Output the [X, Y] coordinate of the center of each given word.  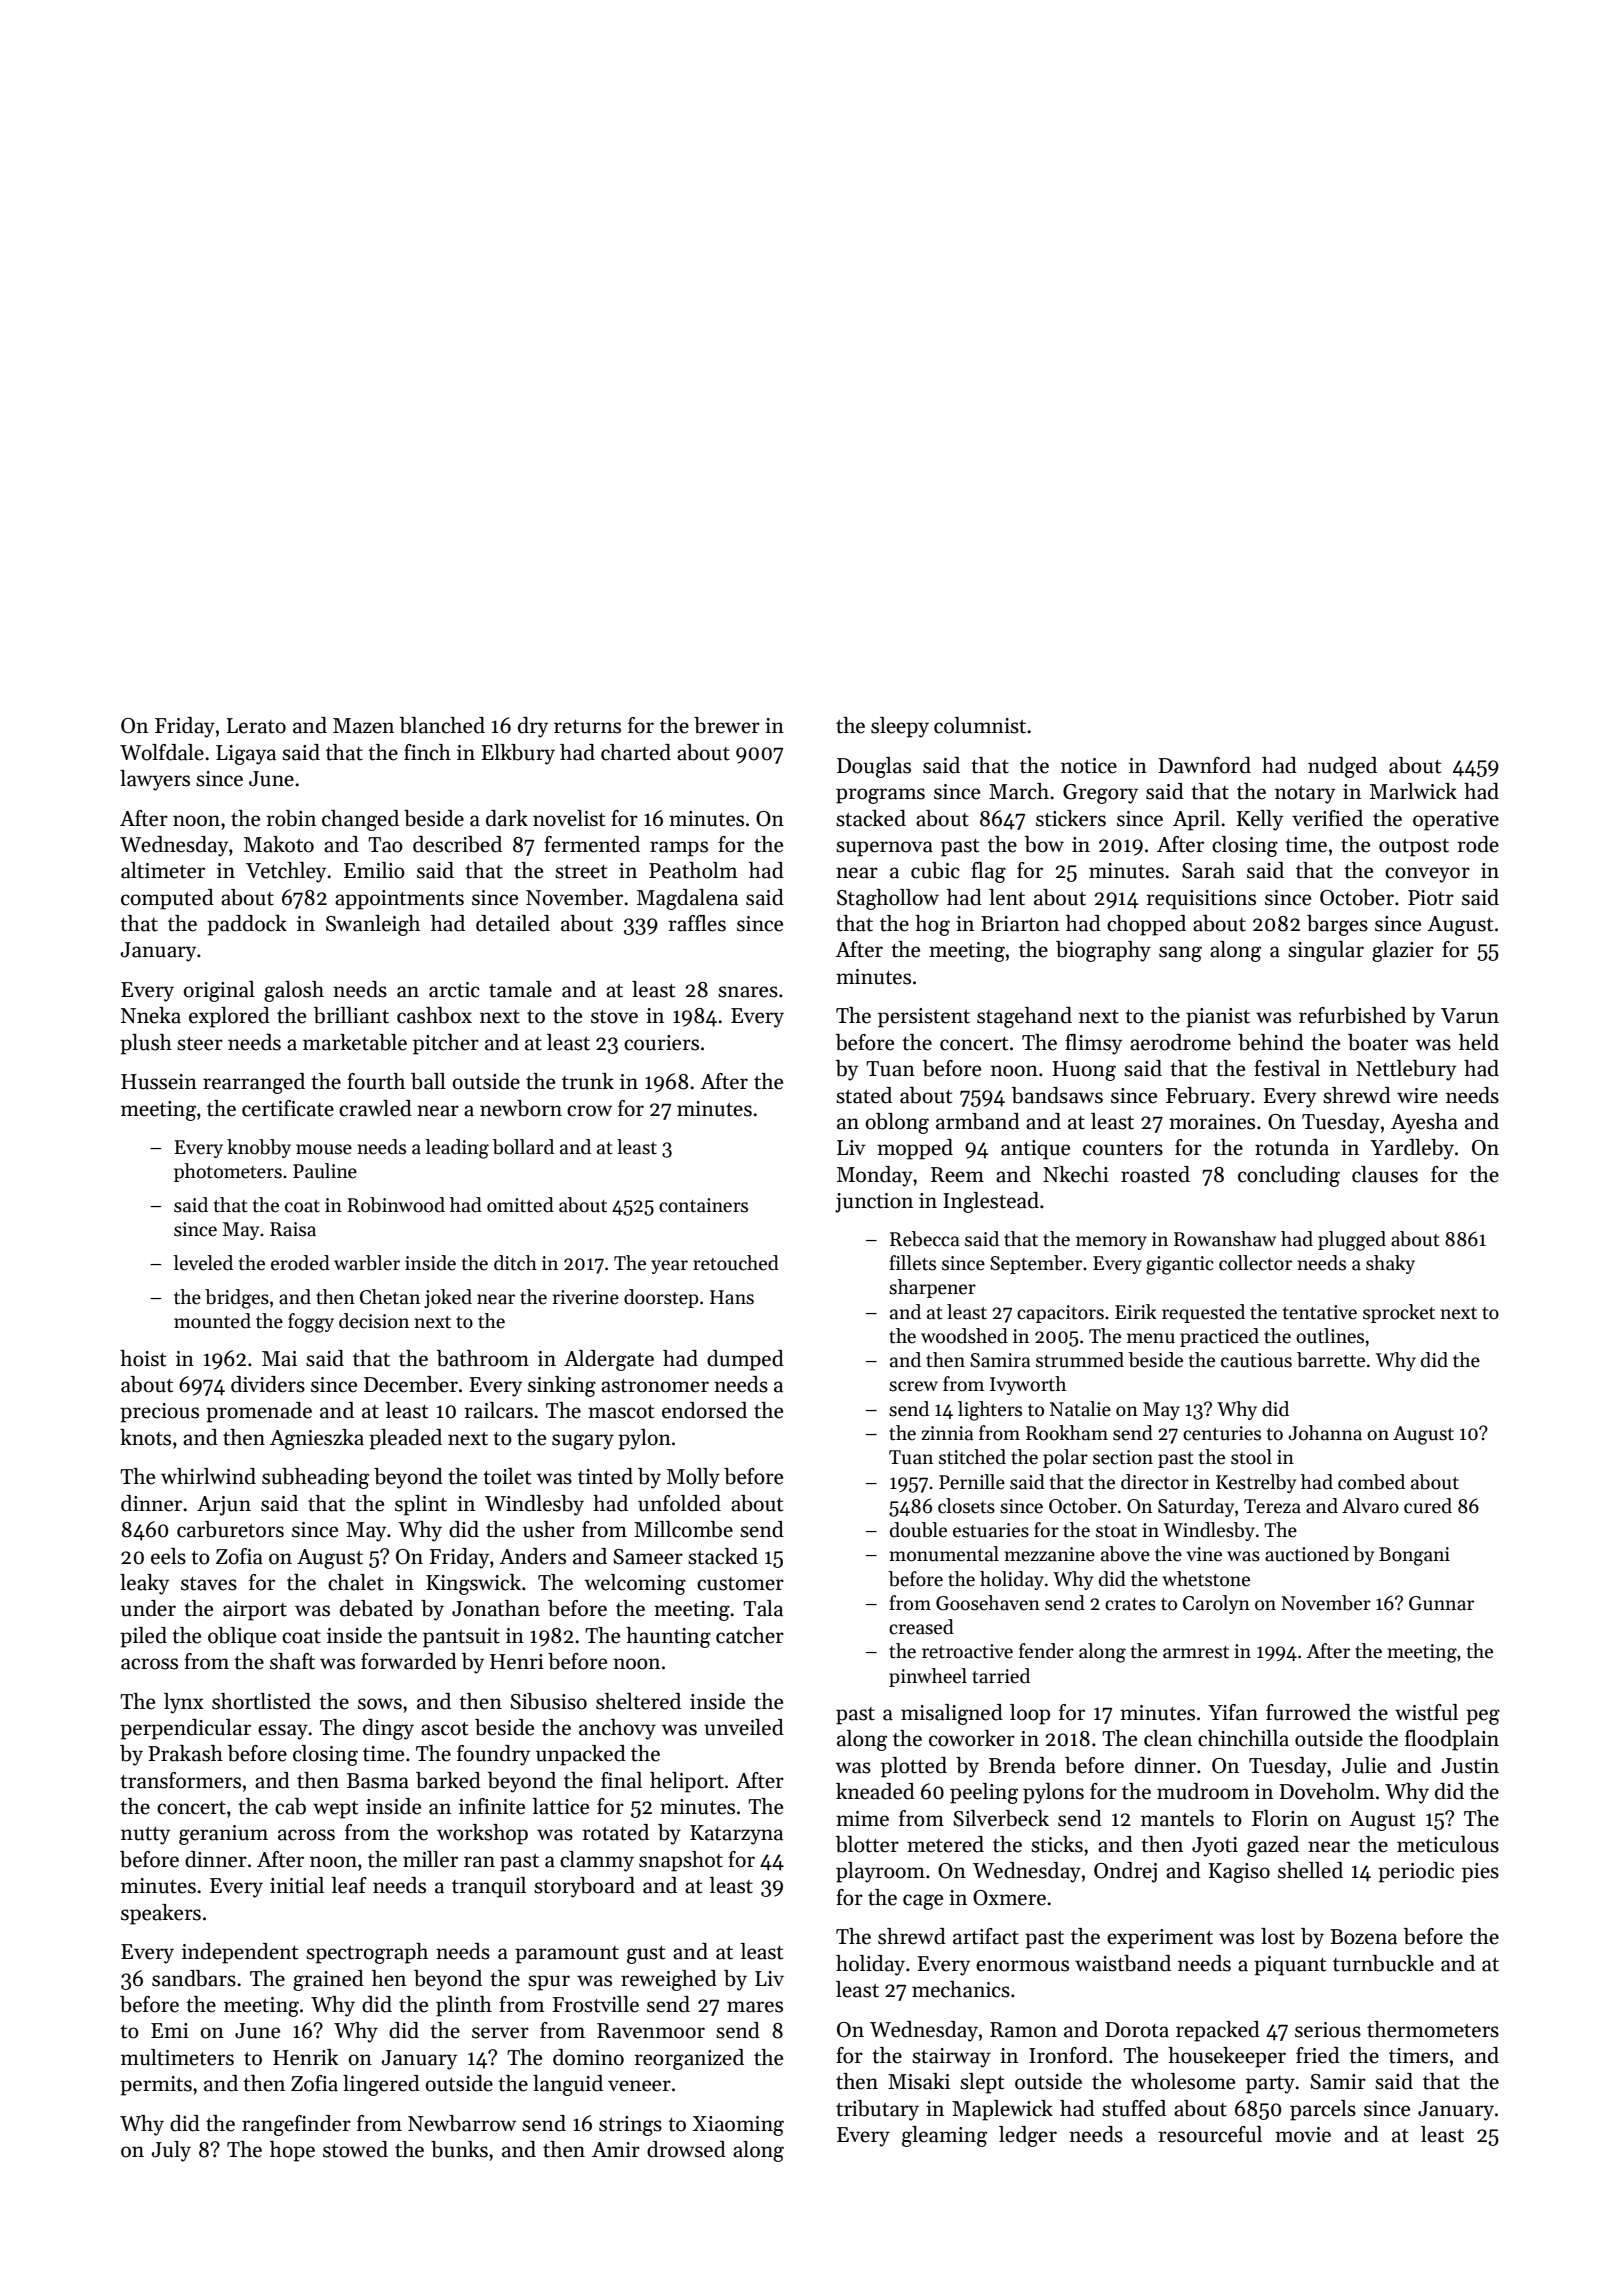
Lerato [256, 726]
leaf [349, 1885]
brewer [727, 725]
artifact [986, 1936]
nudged [1342, 767]
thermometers [1433, 2029]
